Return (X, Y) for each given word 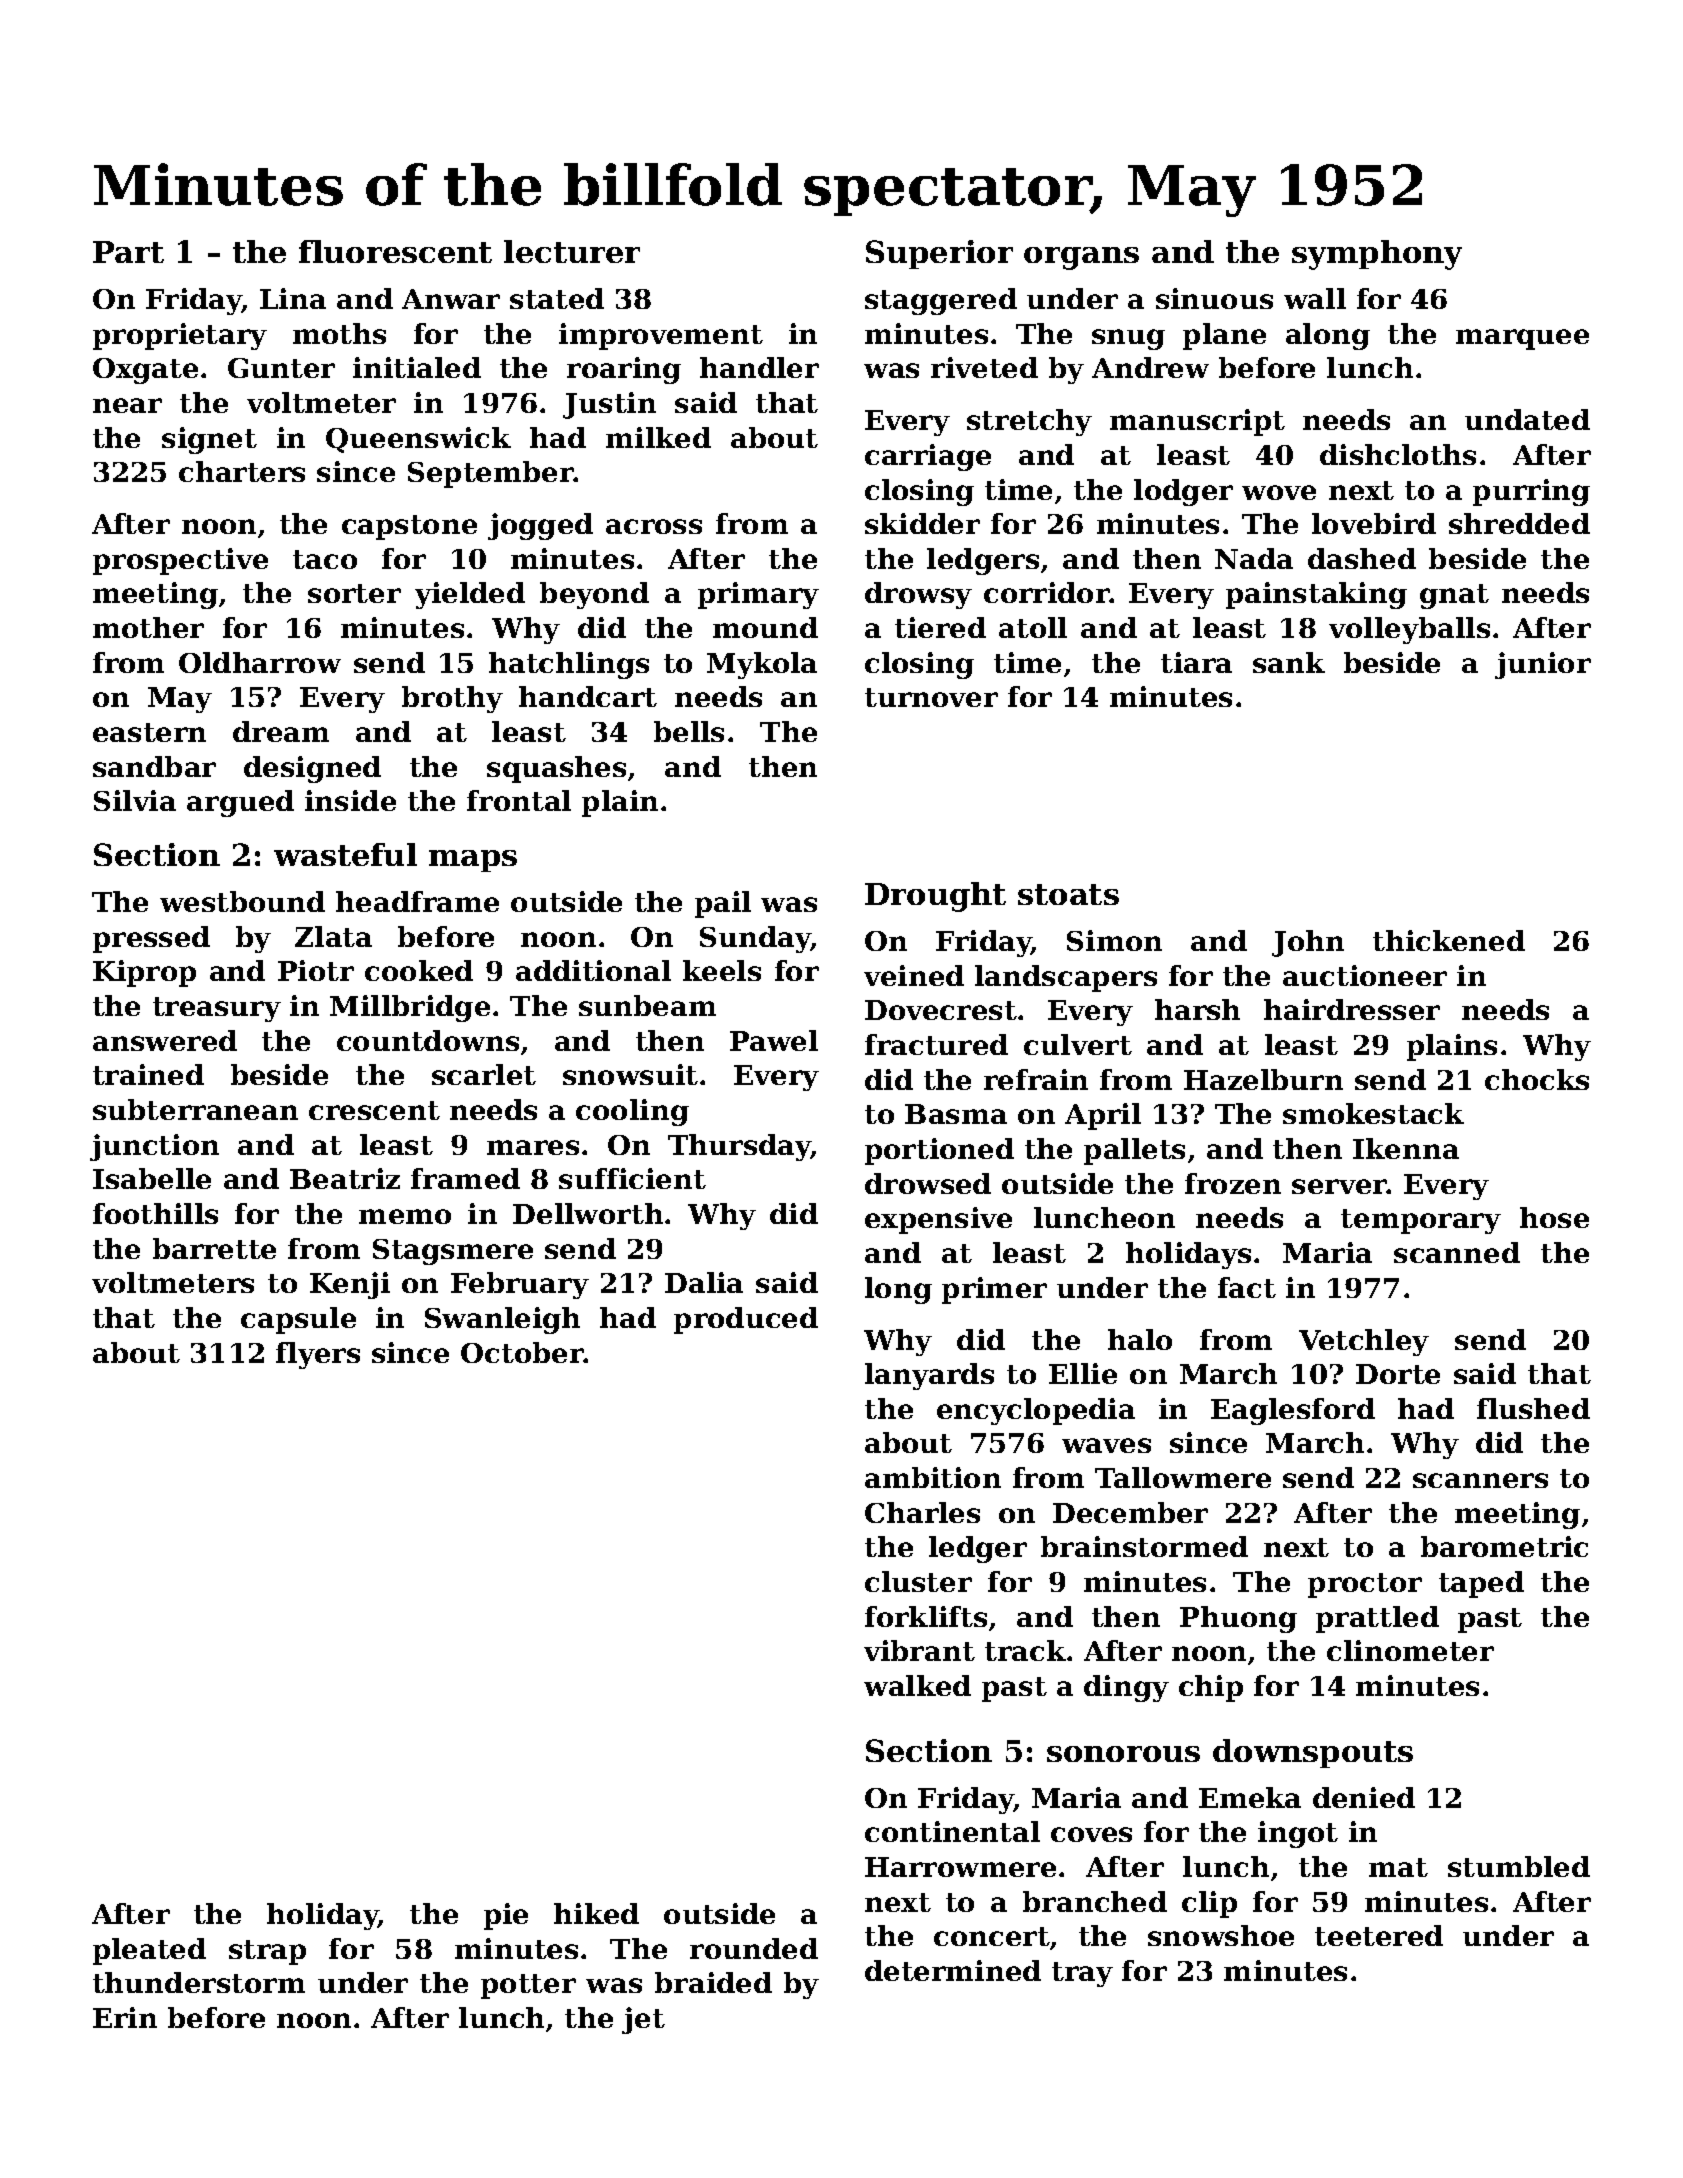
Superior (939, 254)
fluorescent (395, 251)
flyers (318, 1355)
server (1339, 1186)
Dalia (704, 1282)
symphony (1377, 255)
